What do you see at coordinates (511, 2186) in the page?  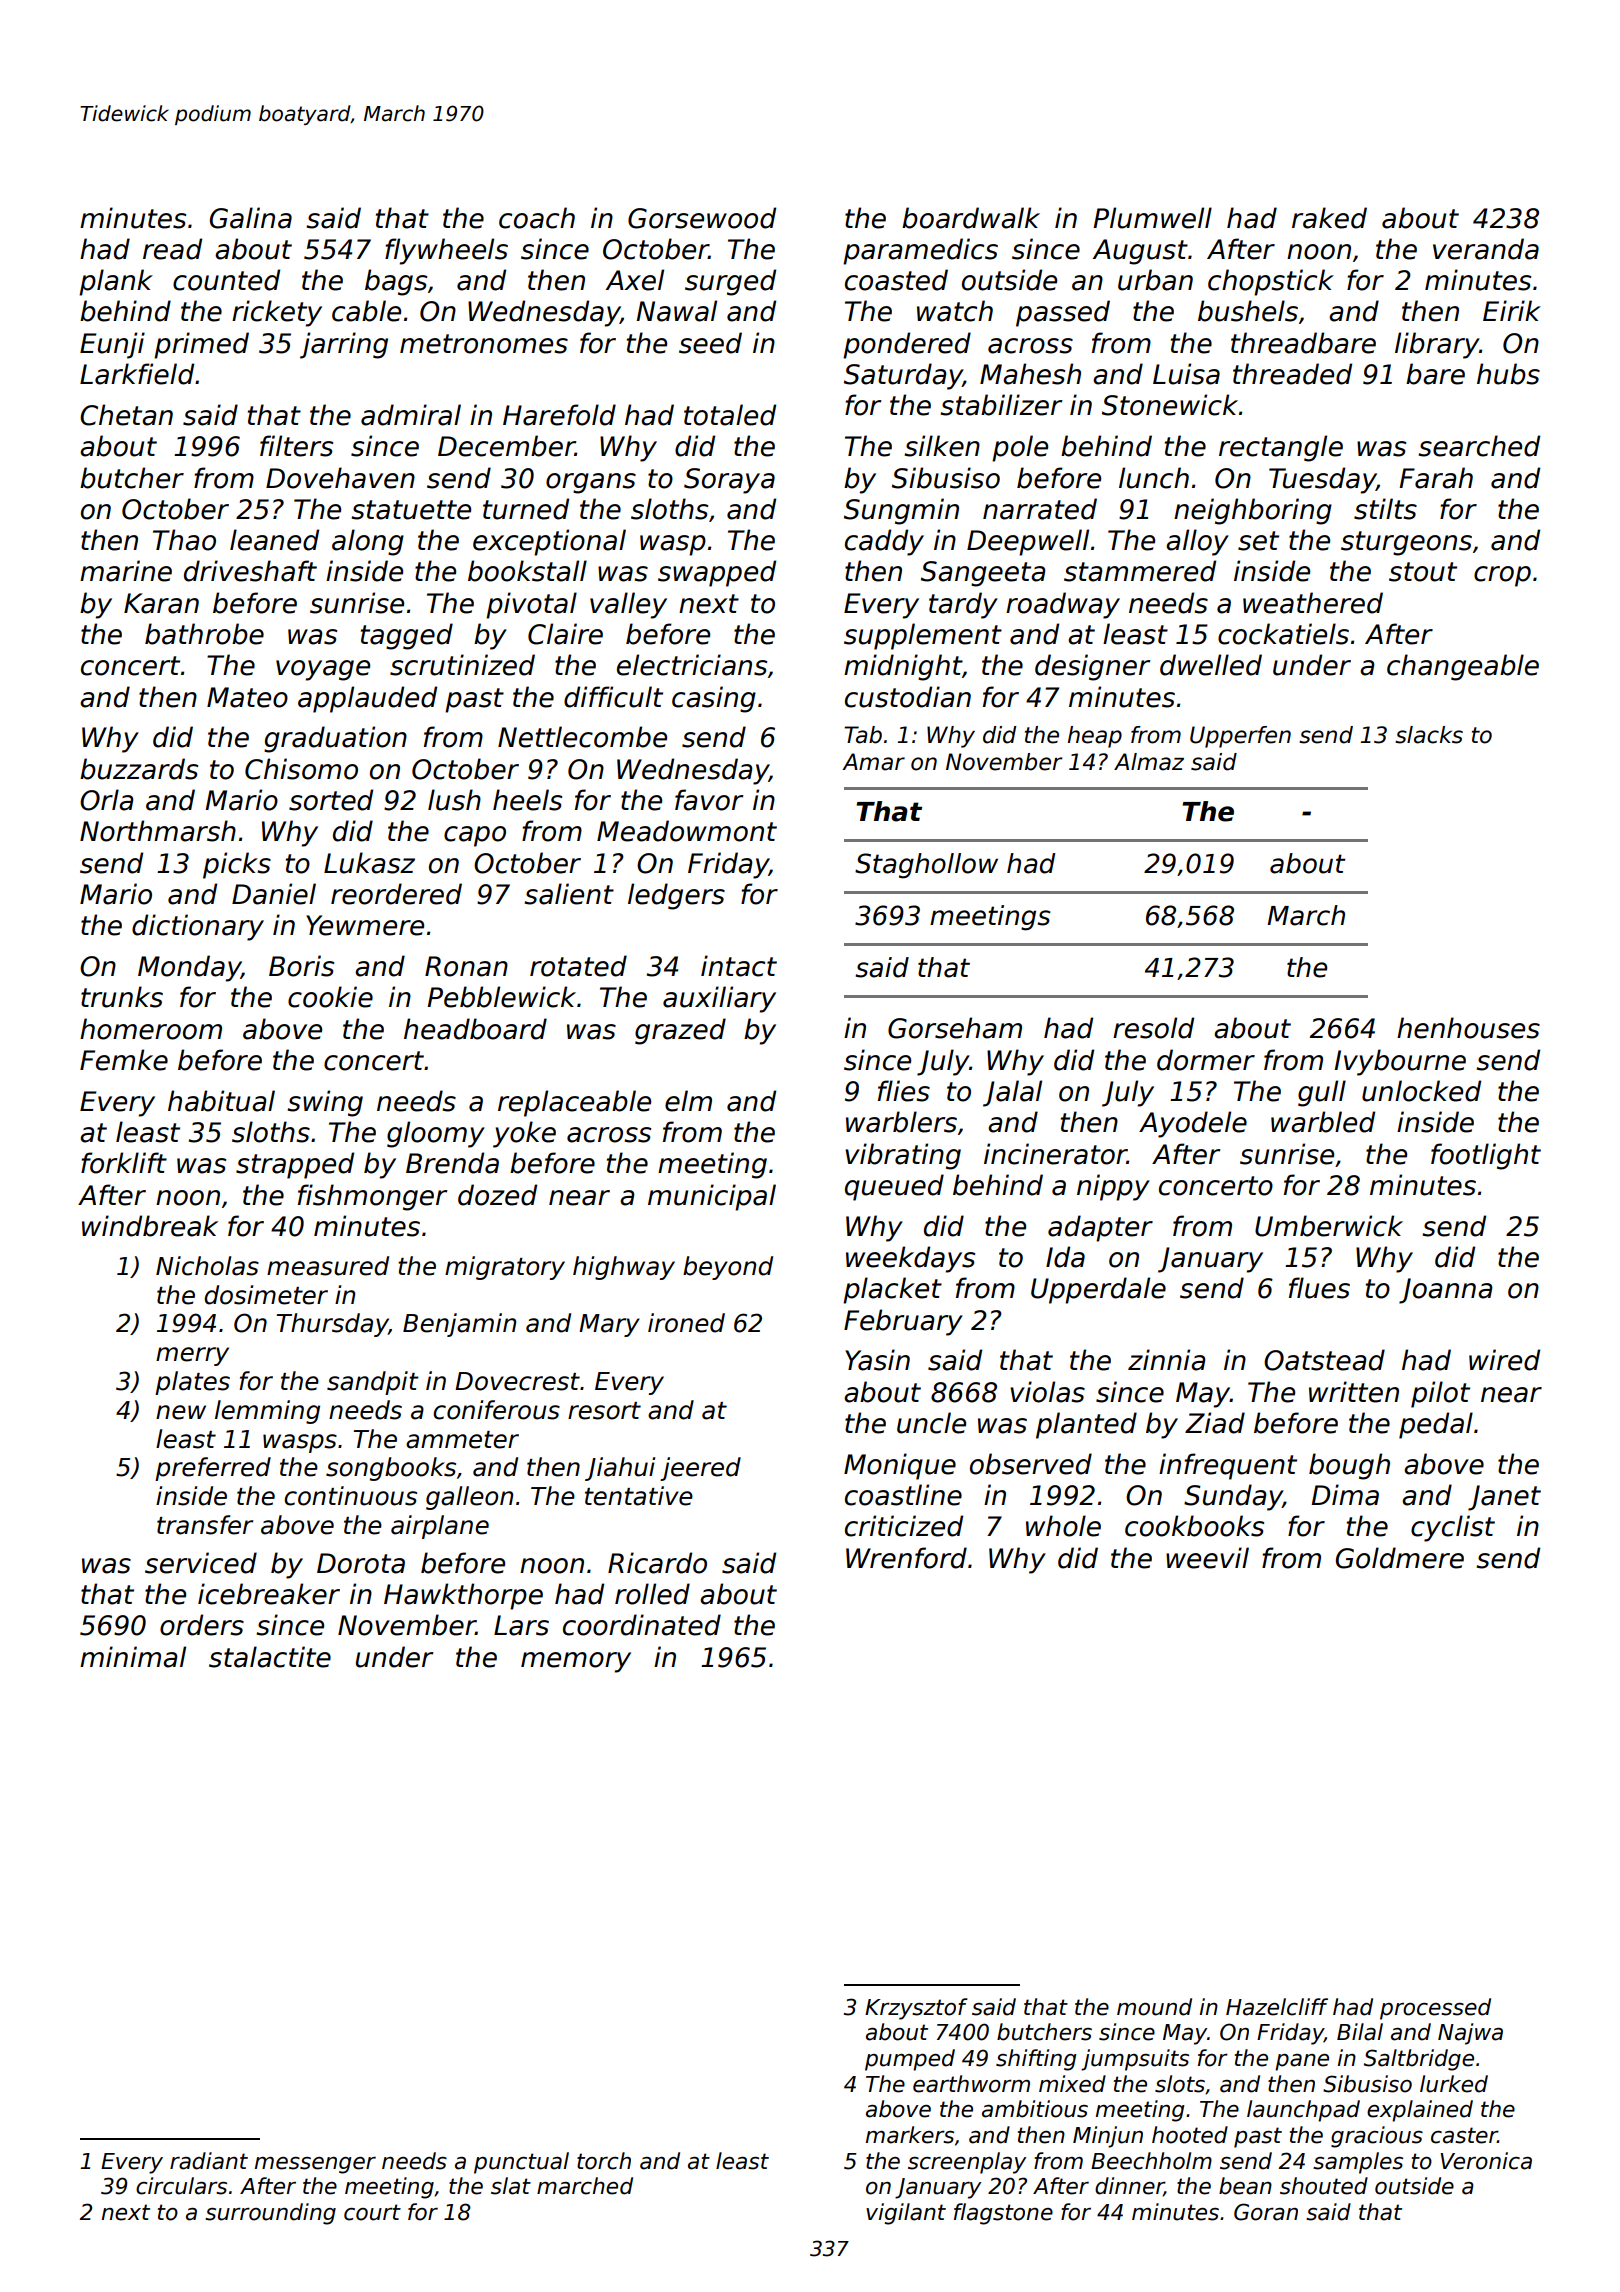 I see `slat` at bounding box center [511, 2186].
